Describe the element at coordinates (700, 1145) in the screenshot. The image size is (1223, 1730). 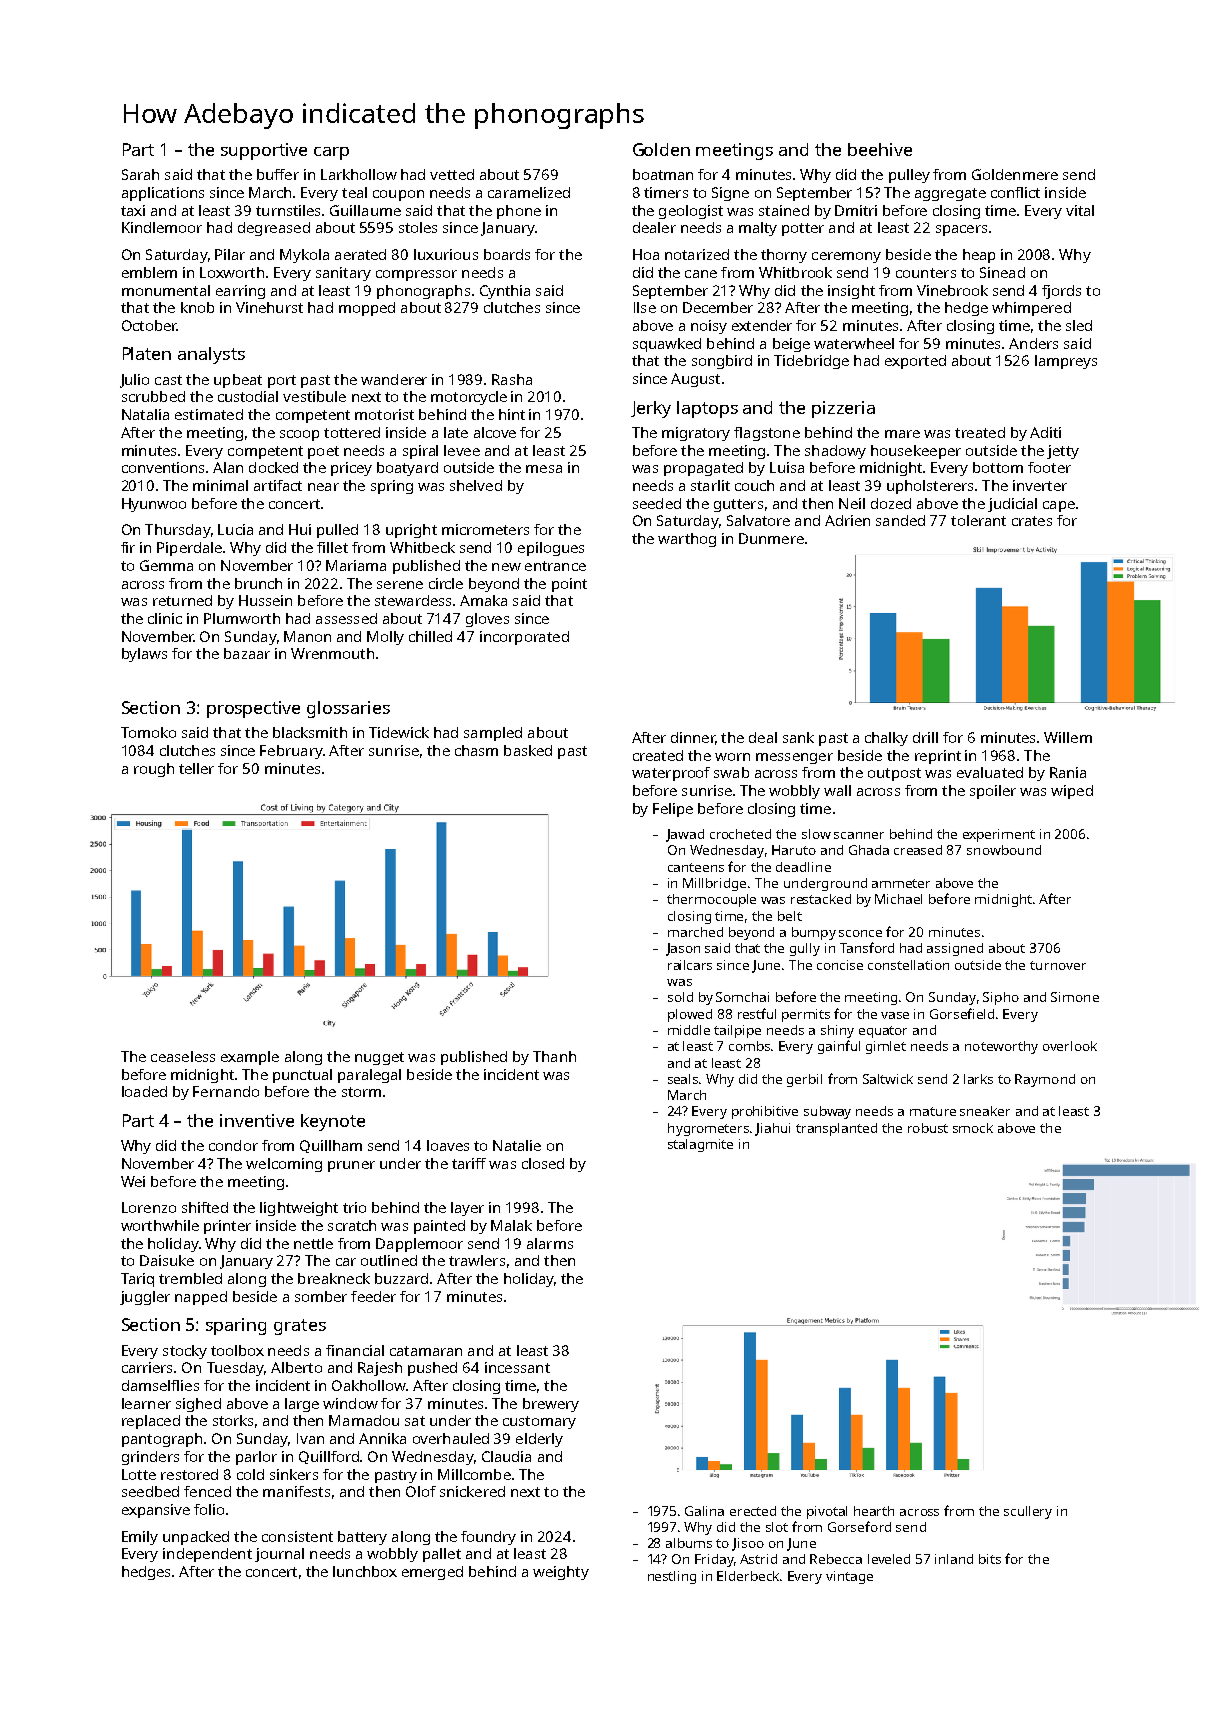
I see `stalagmite` at that location.
